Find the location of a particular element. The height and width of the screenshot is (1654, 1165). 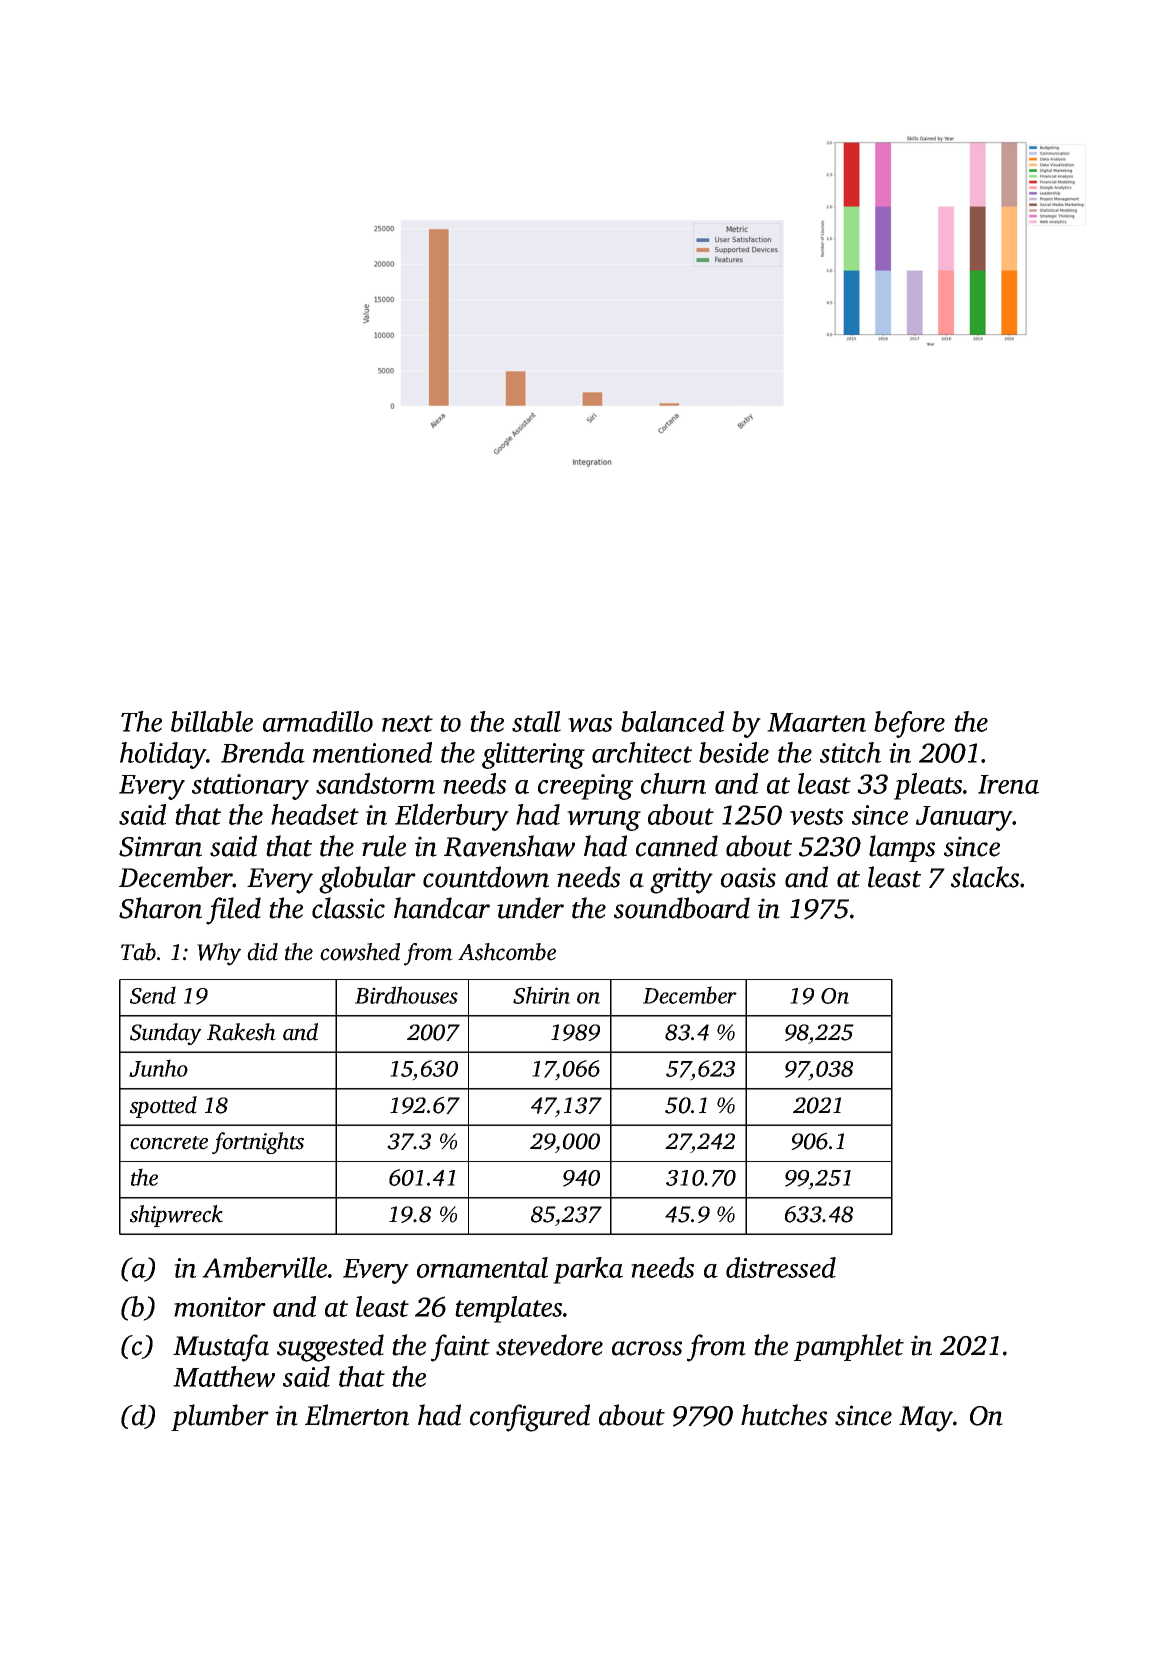

Elmerton is located at coordinates (357, 1415).
